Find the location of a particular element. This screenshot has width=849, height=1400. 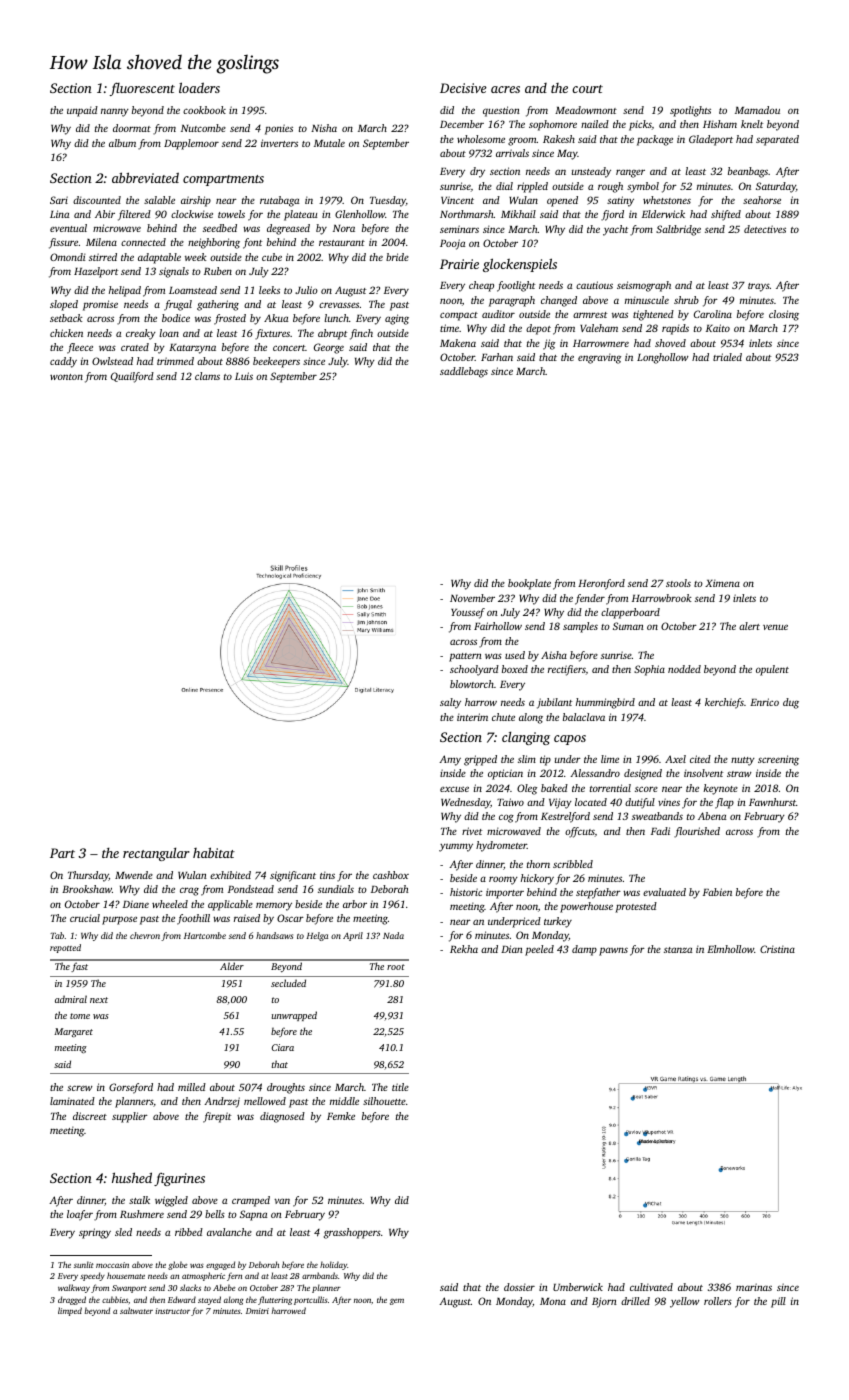

tins is located at coordinates (327, 875).
